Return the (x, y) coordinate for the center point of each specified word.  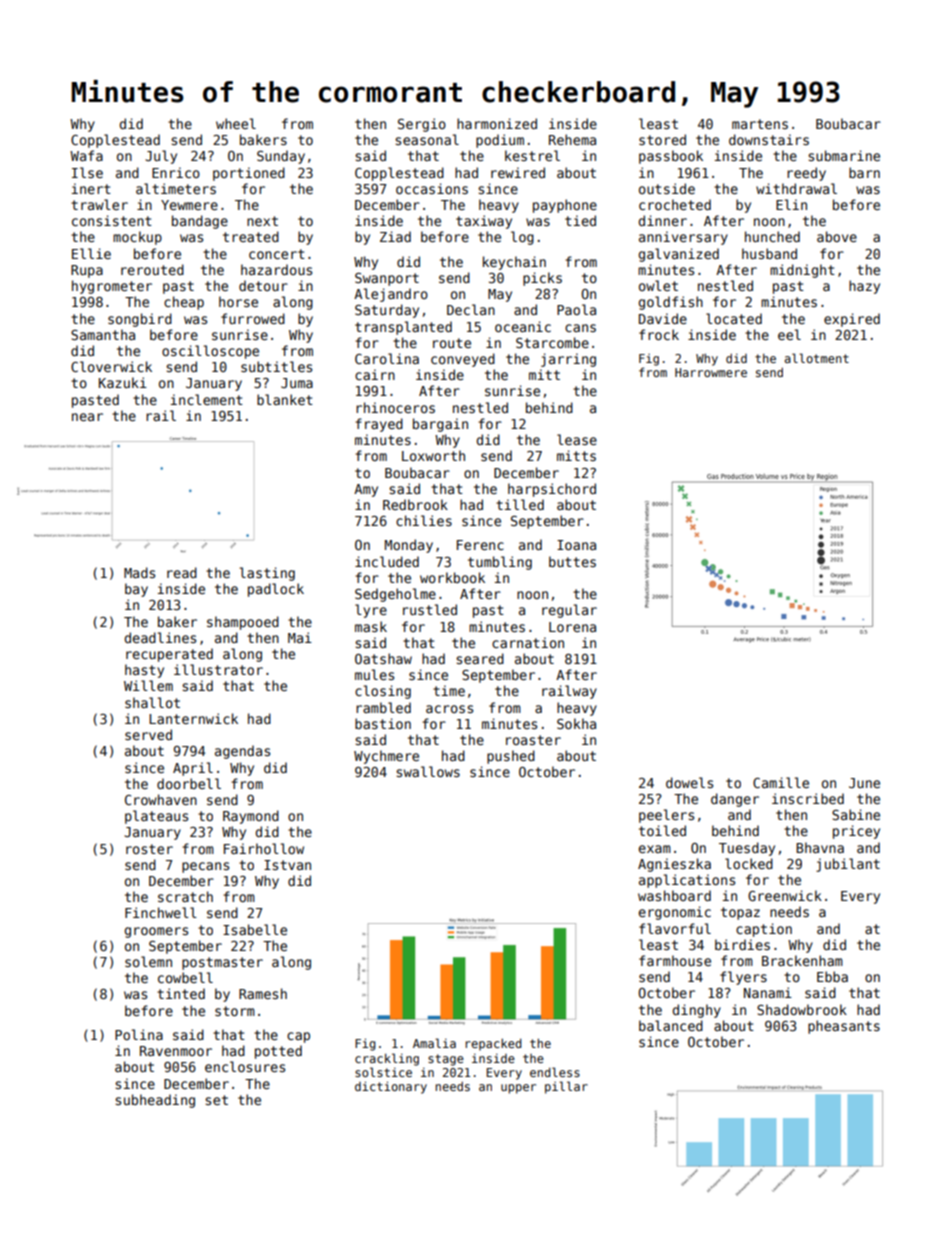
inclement (207, 399)
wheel (236, 123)
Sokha (576, 723)
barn (864, 172)
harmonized (497, 123)
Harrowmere (711, 372)
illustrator (218, 669)
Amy (366, 490)
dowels (689, 782)
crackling (387, 1059)
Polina (139, 1034)
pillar (566, 1087)
